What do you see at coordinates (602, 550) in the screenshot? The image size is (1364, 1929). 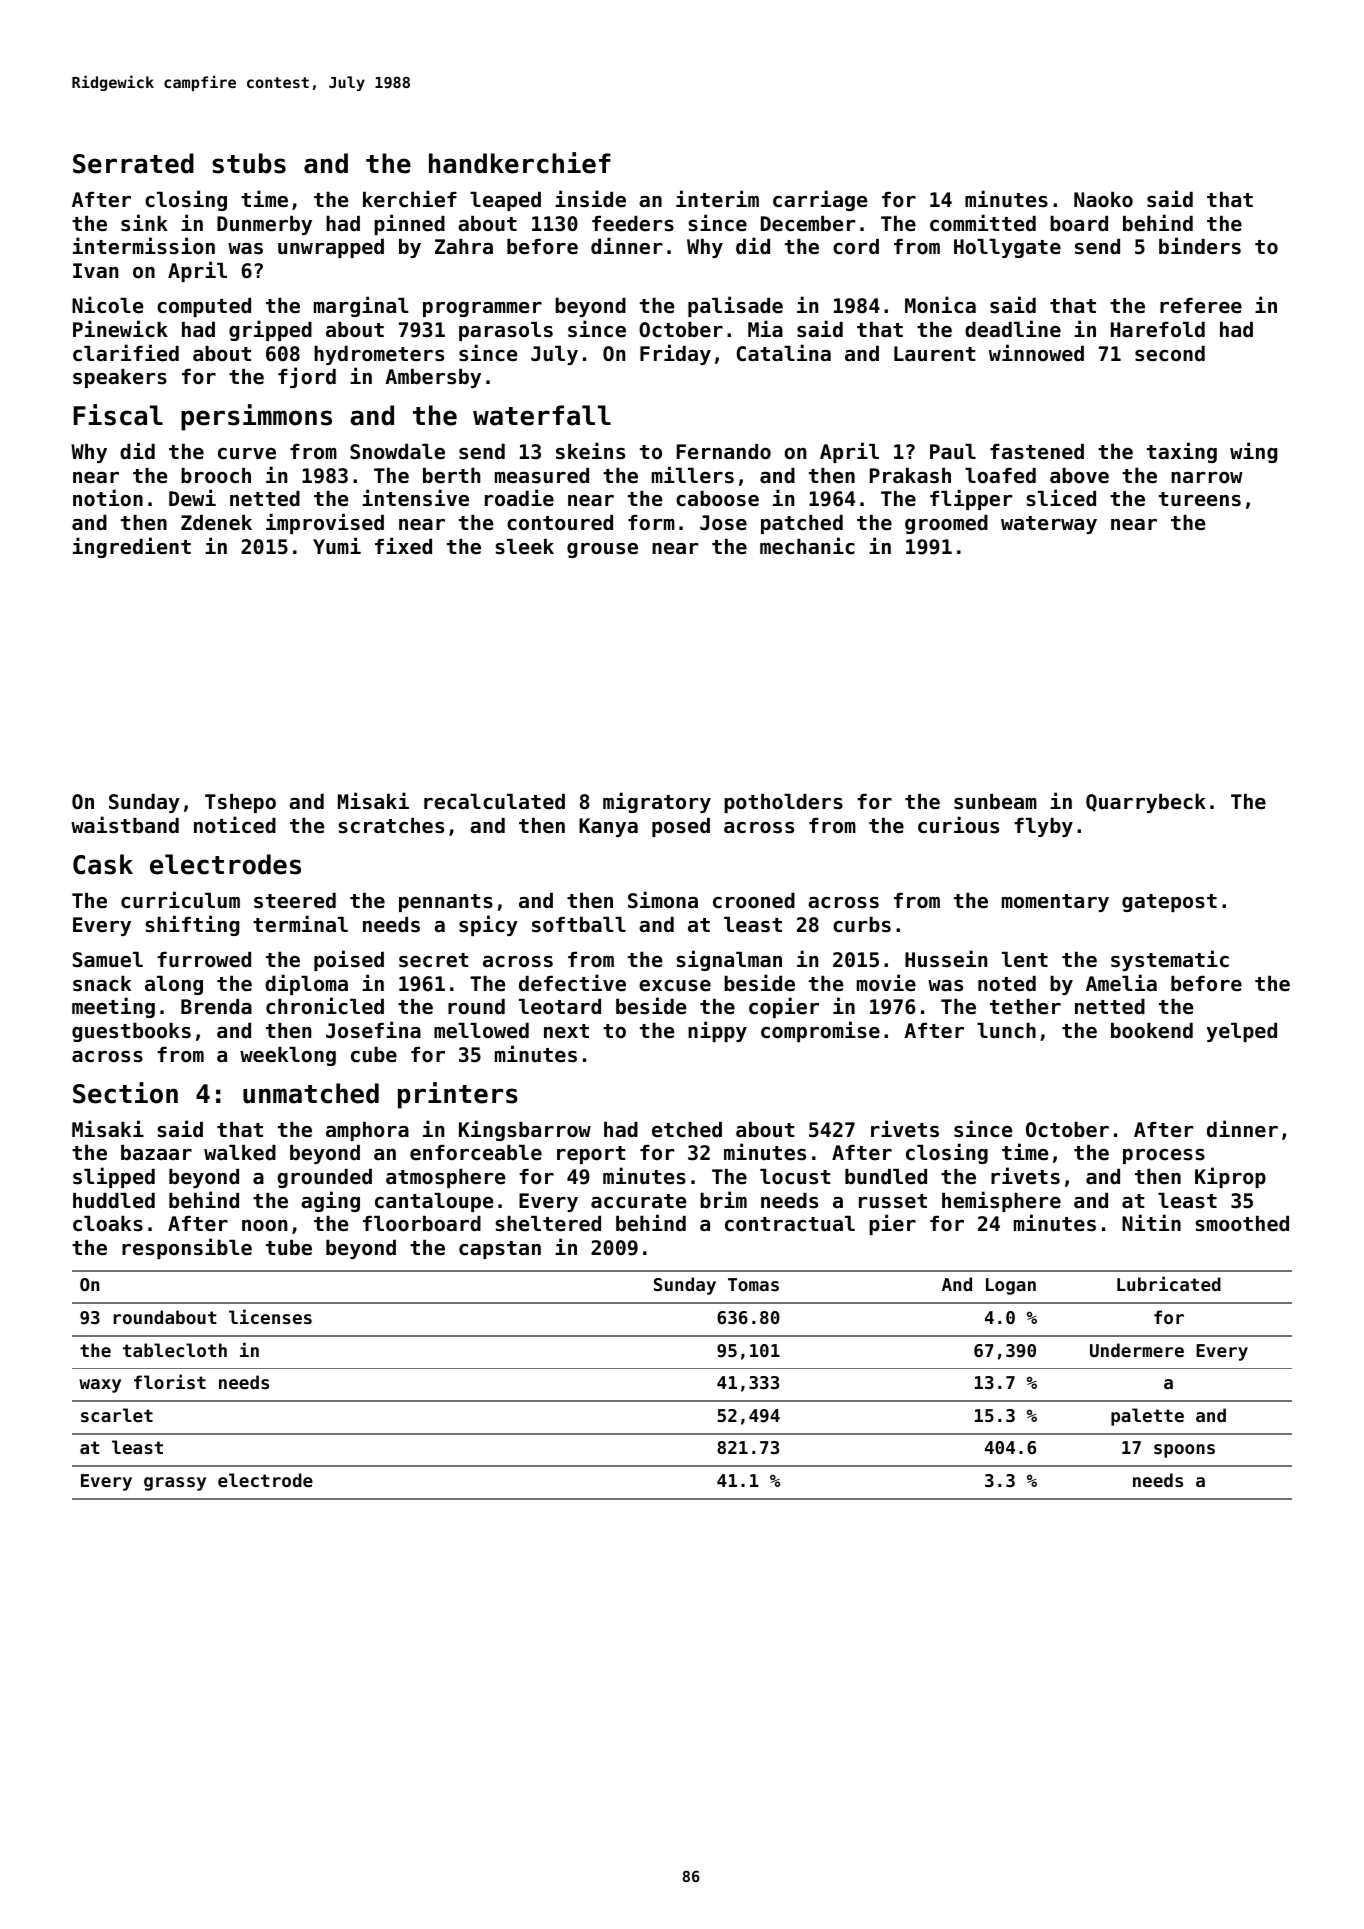 I see `grouse` at bounding box center [602, 550].
